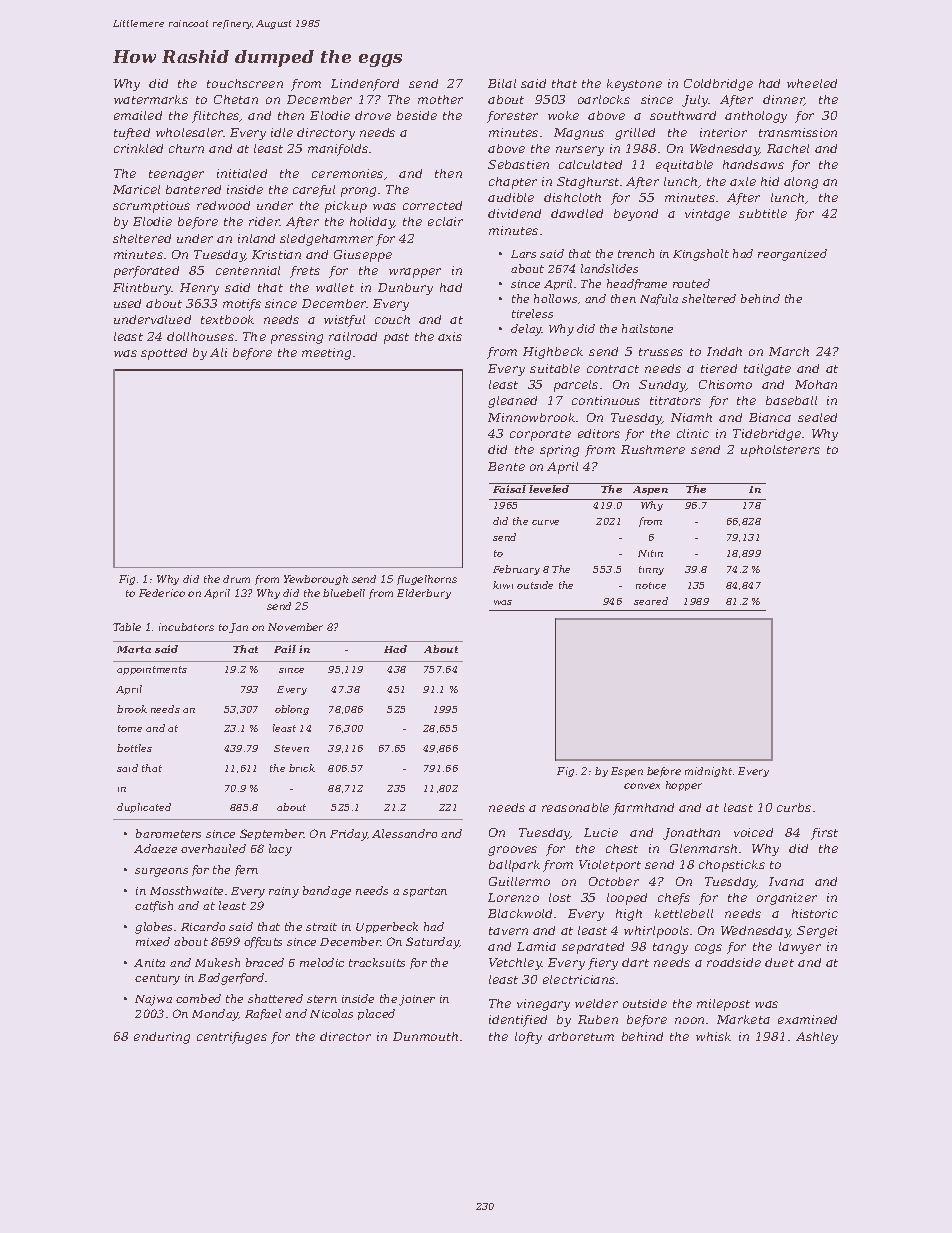 The width and height of the screenshot is (952, 1233). What do you see at coordinates (651, 601) in the screenshot?
I see `seared` at bounding box center [651, 601].
